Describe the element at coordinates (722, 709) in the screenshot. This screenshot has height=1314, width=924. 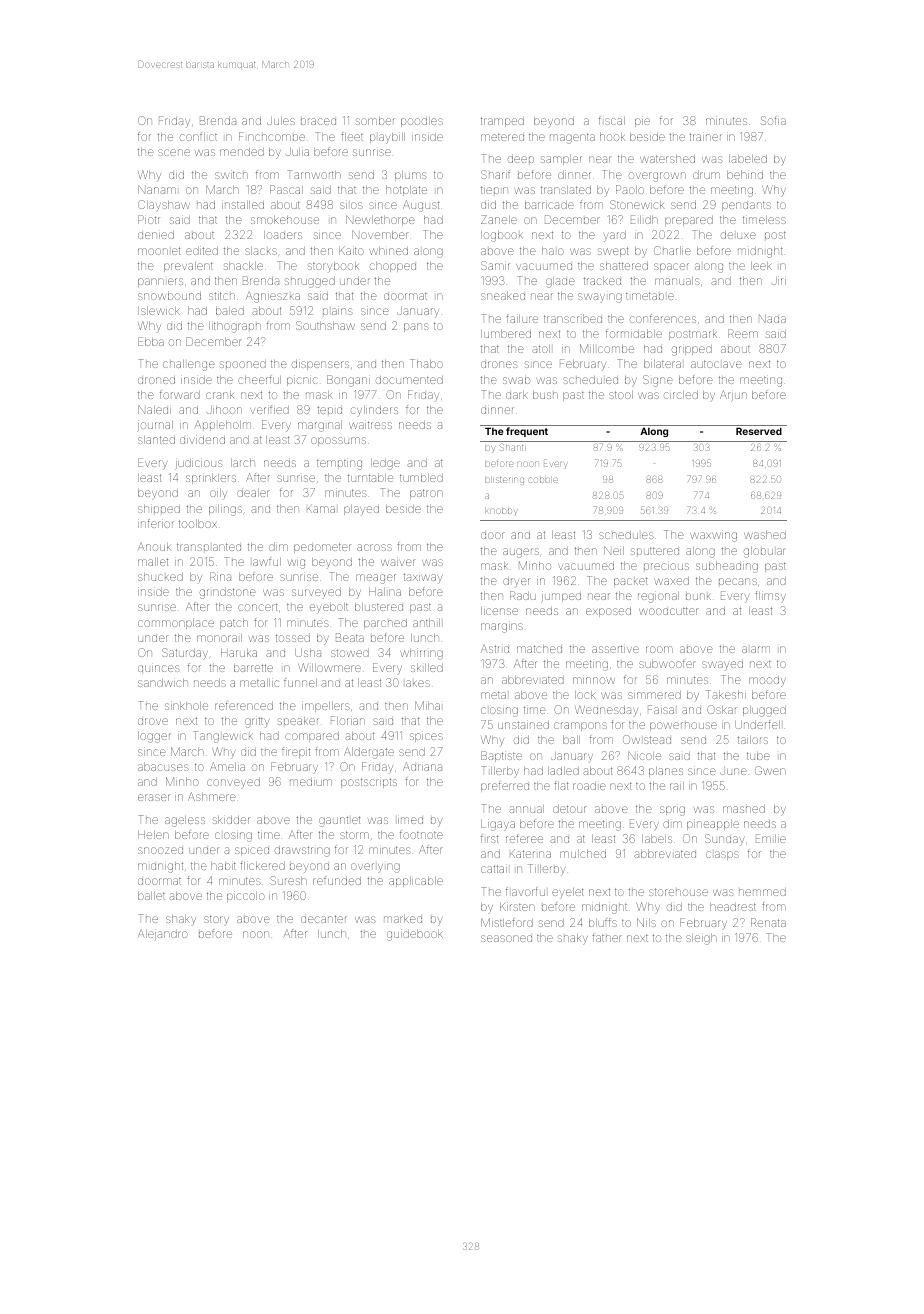
I see `Oskar` at that location.
